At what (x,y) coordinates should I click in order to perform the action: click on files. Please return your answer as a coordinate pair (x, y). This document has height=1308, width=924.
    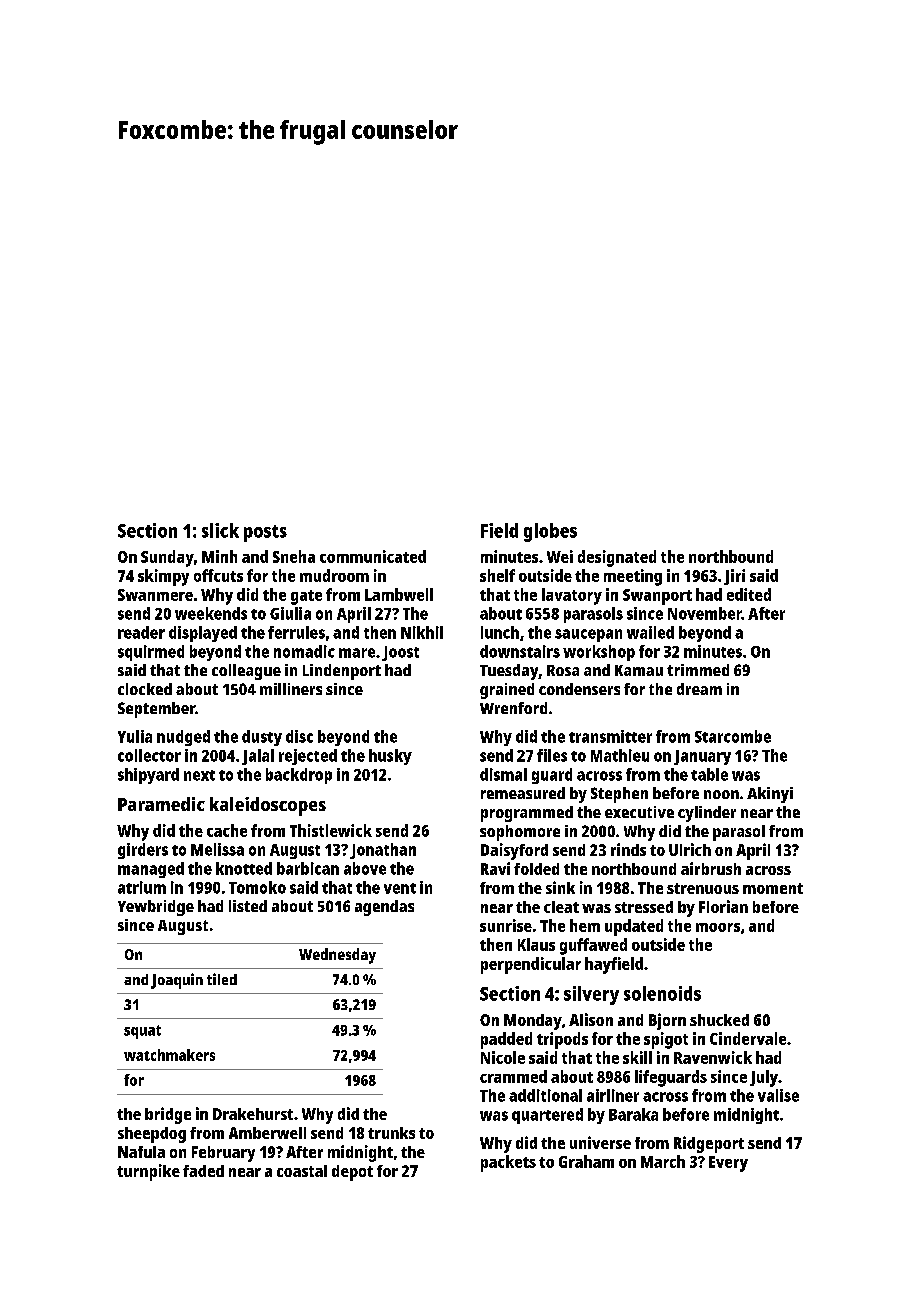
    Looking at the image, I should click on (552, 755).
